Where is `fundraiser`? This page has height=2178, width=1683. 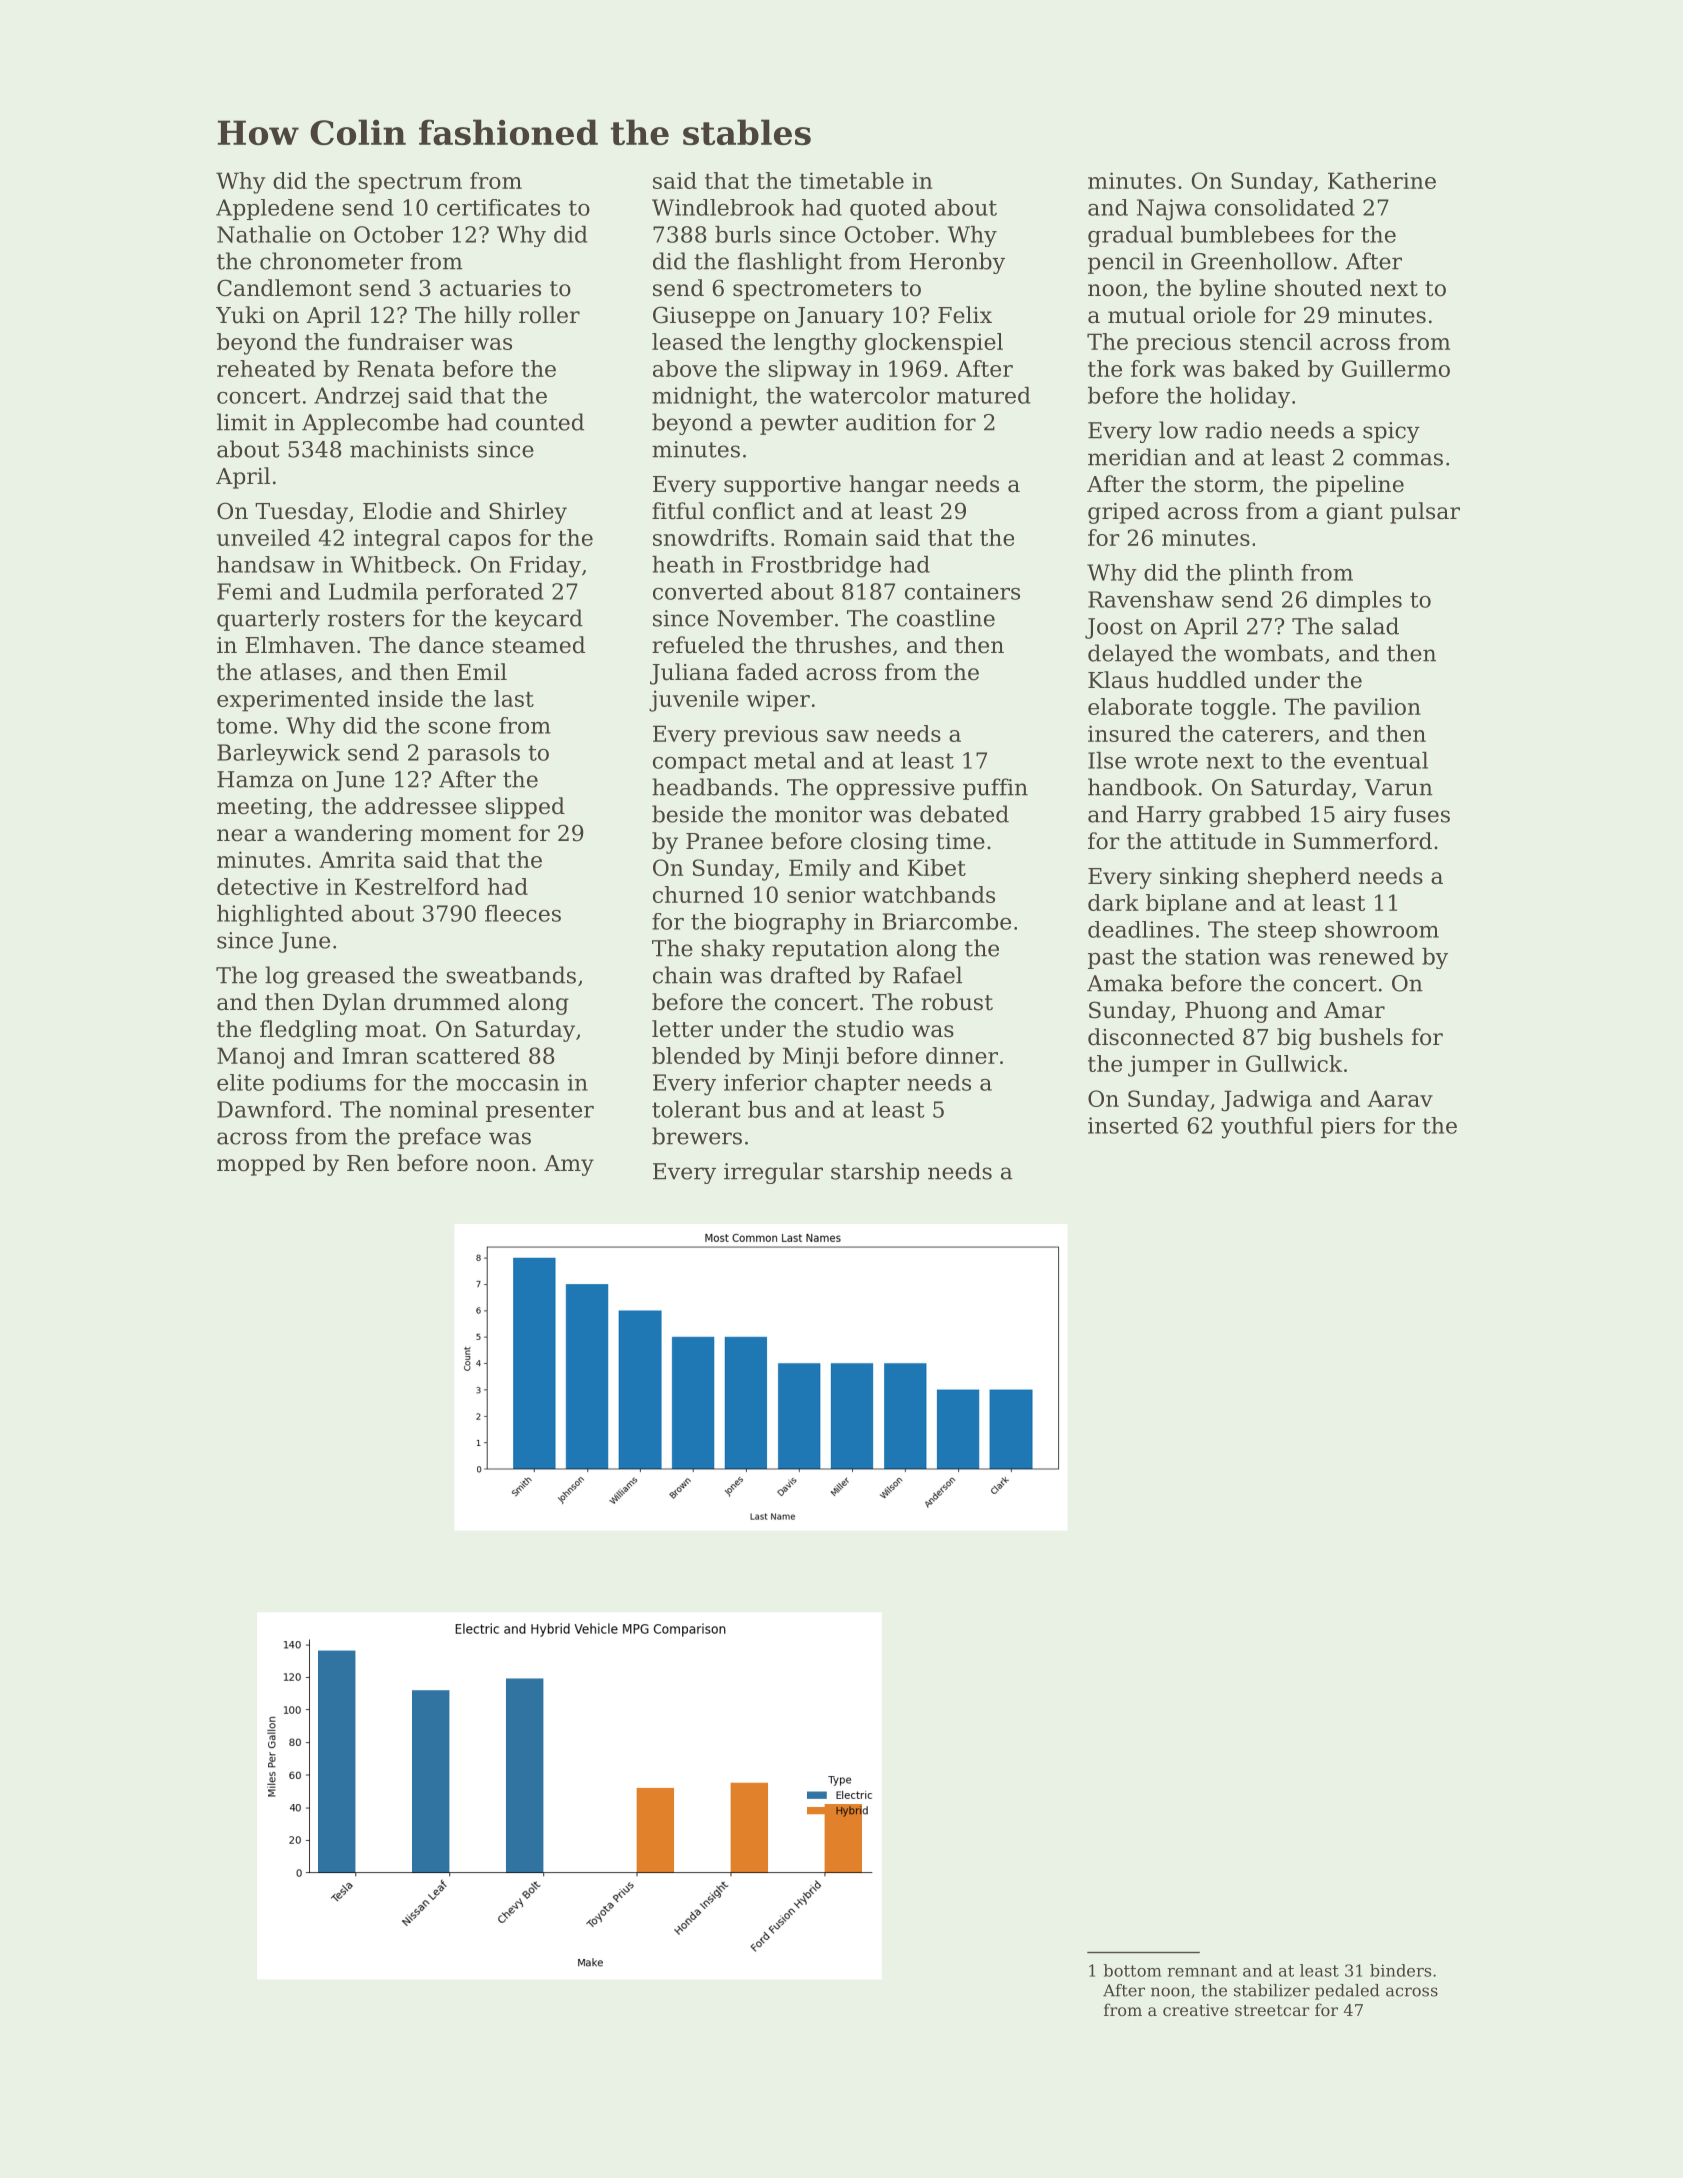
fundraiser is located at coordinates (406, 341).
